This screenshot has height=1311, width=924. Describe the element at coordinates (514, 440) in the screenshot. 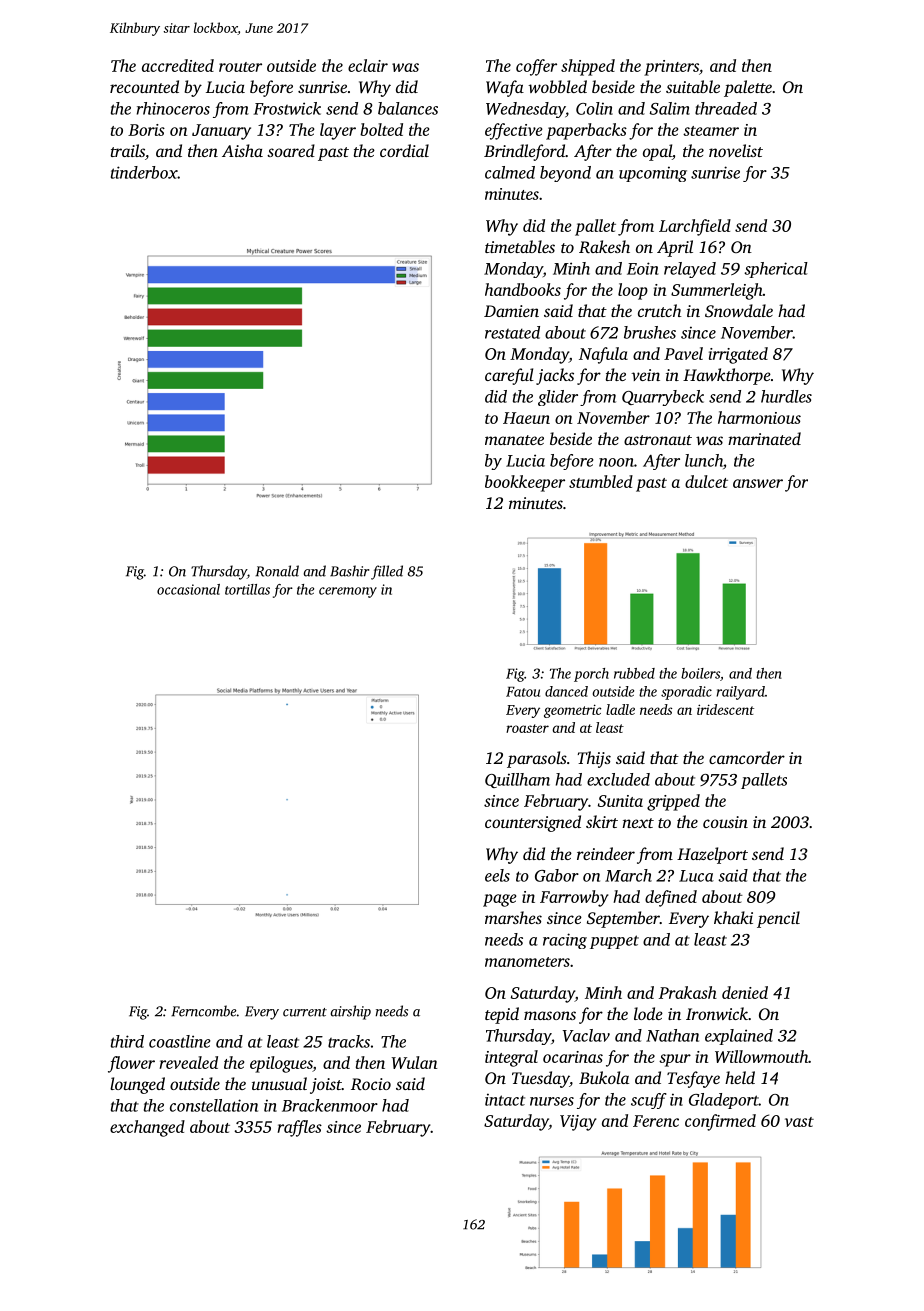

I see `manatee` at that location.
